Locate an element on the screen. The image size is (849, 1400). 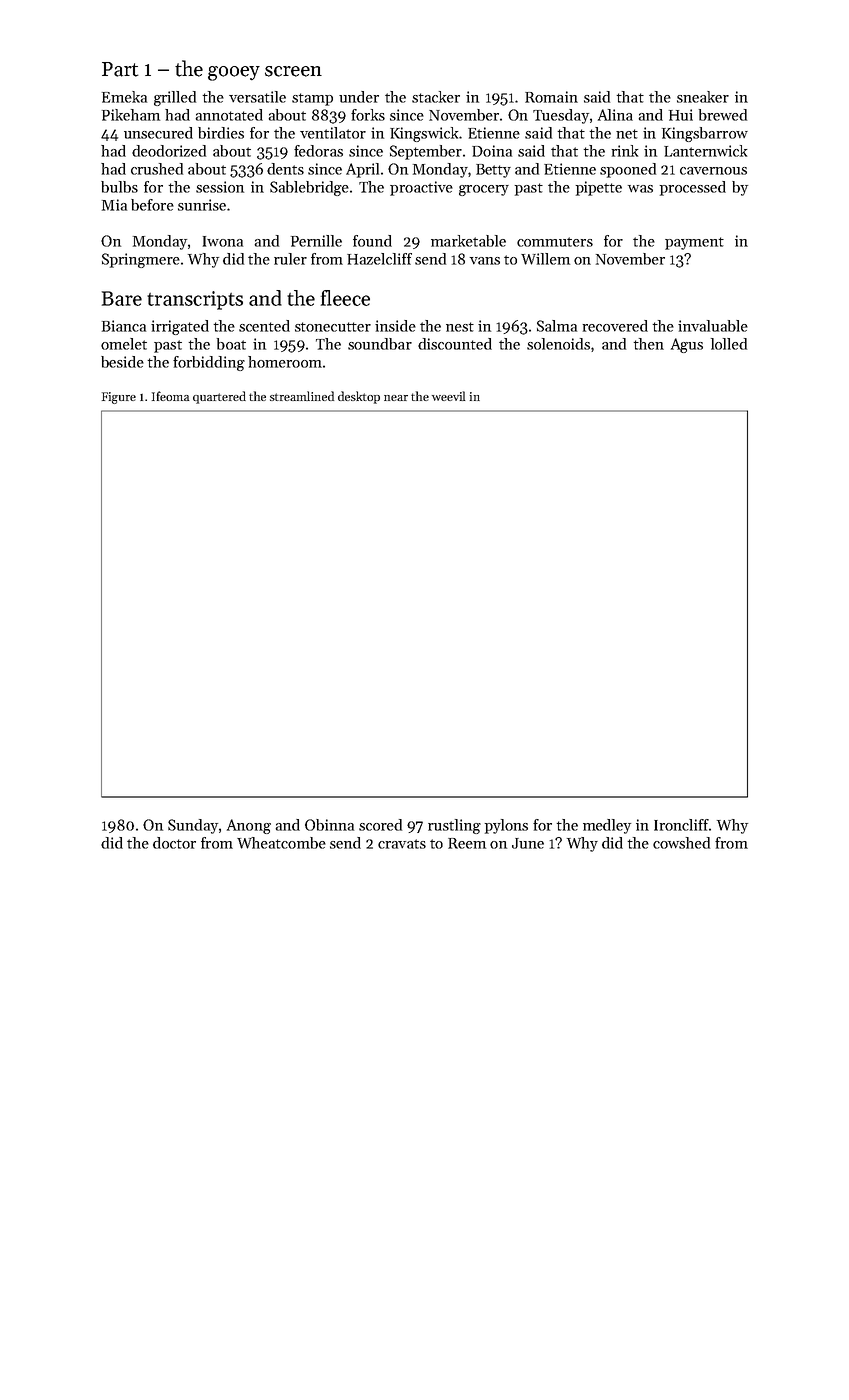
desktop is located at coordinates (359, 397).
